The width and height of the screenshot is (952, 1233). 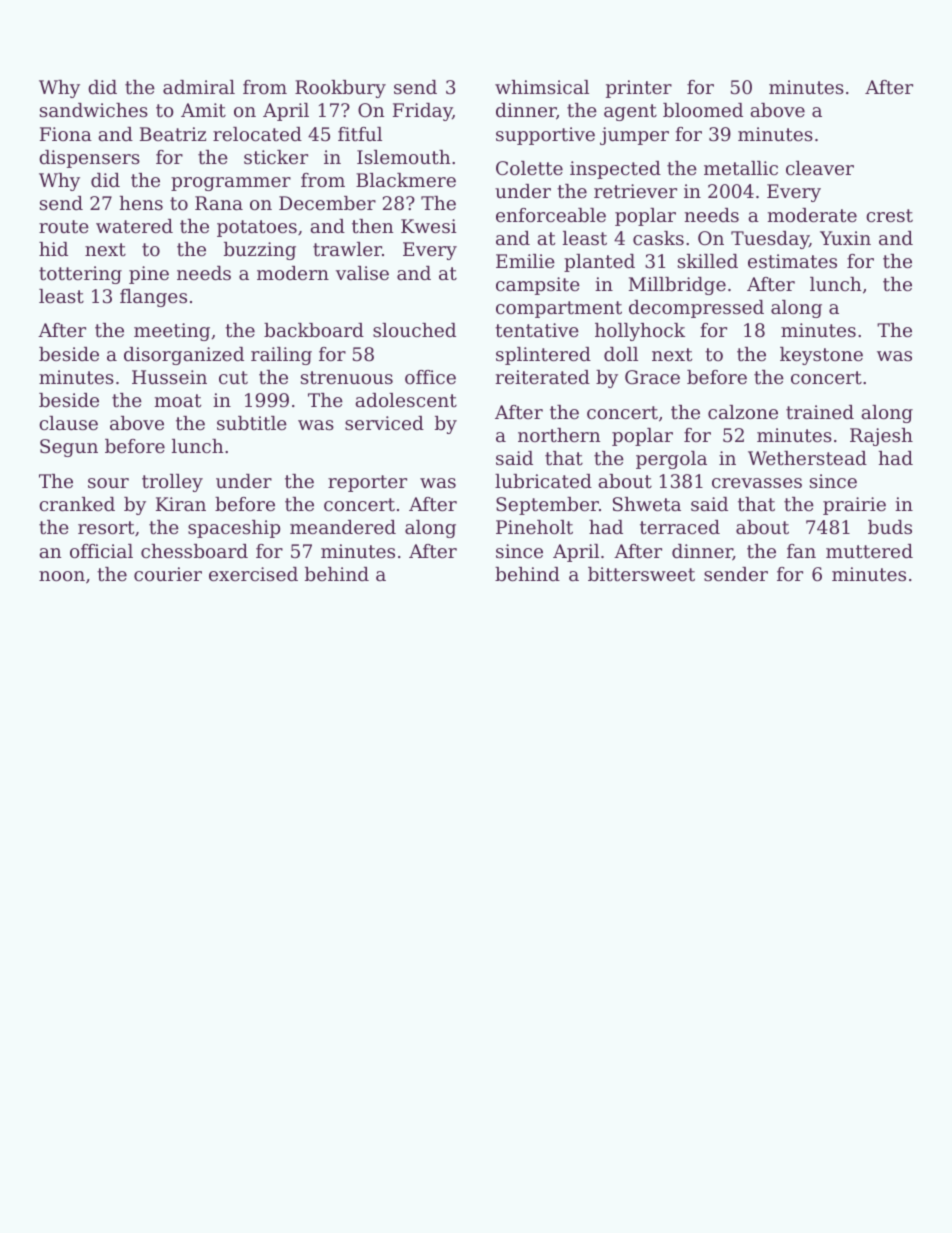 What do you see at coordinates (169, 377) in the screenshot?
I see `Hussein` at bounding box center [169, 377].
